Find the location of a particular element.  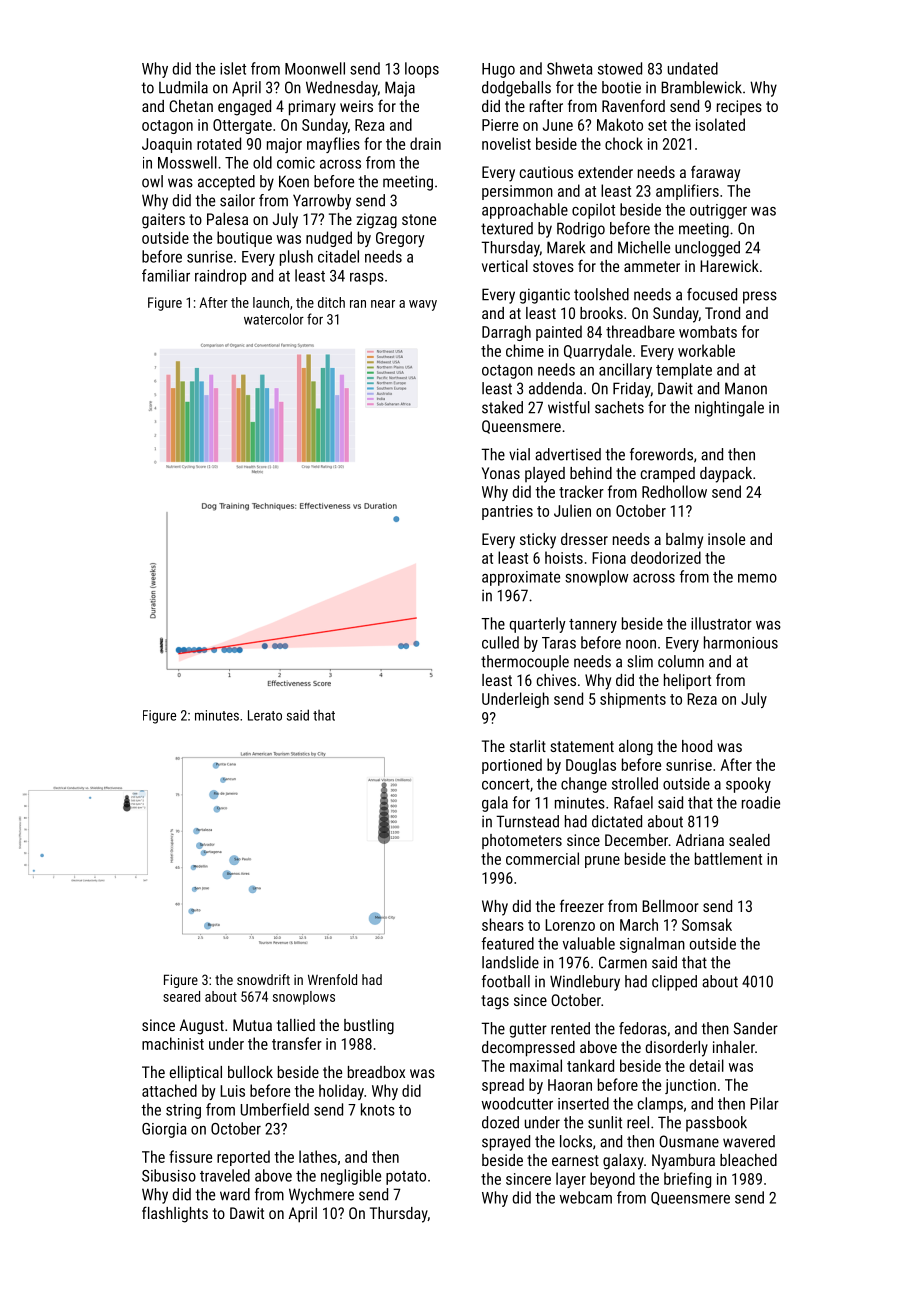

bootie is located at coordinates (621, 87).
